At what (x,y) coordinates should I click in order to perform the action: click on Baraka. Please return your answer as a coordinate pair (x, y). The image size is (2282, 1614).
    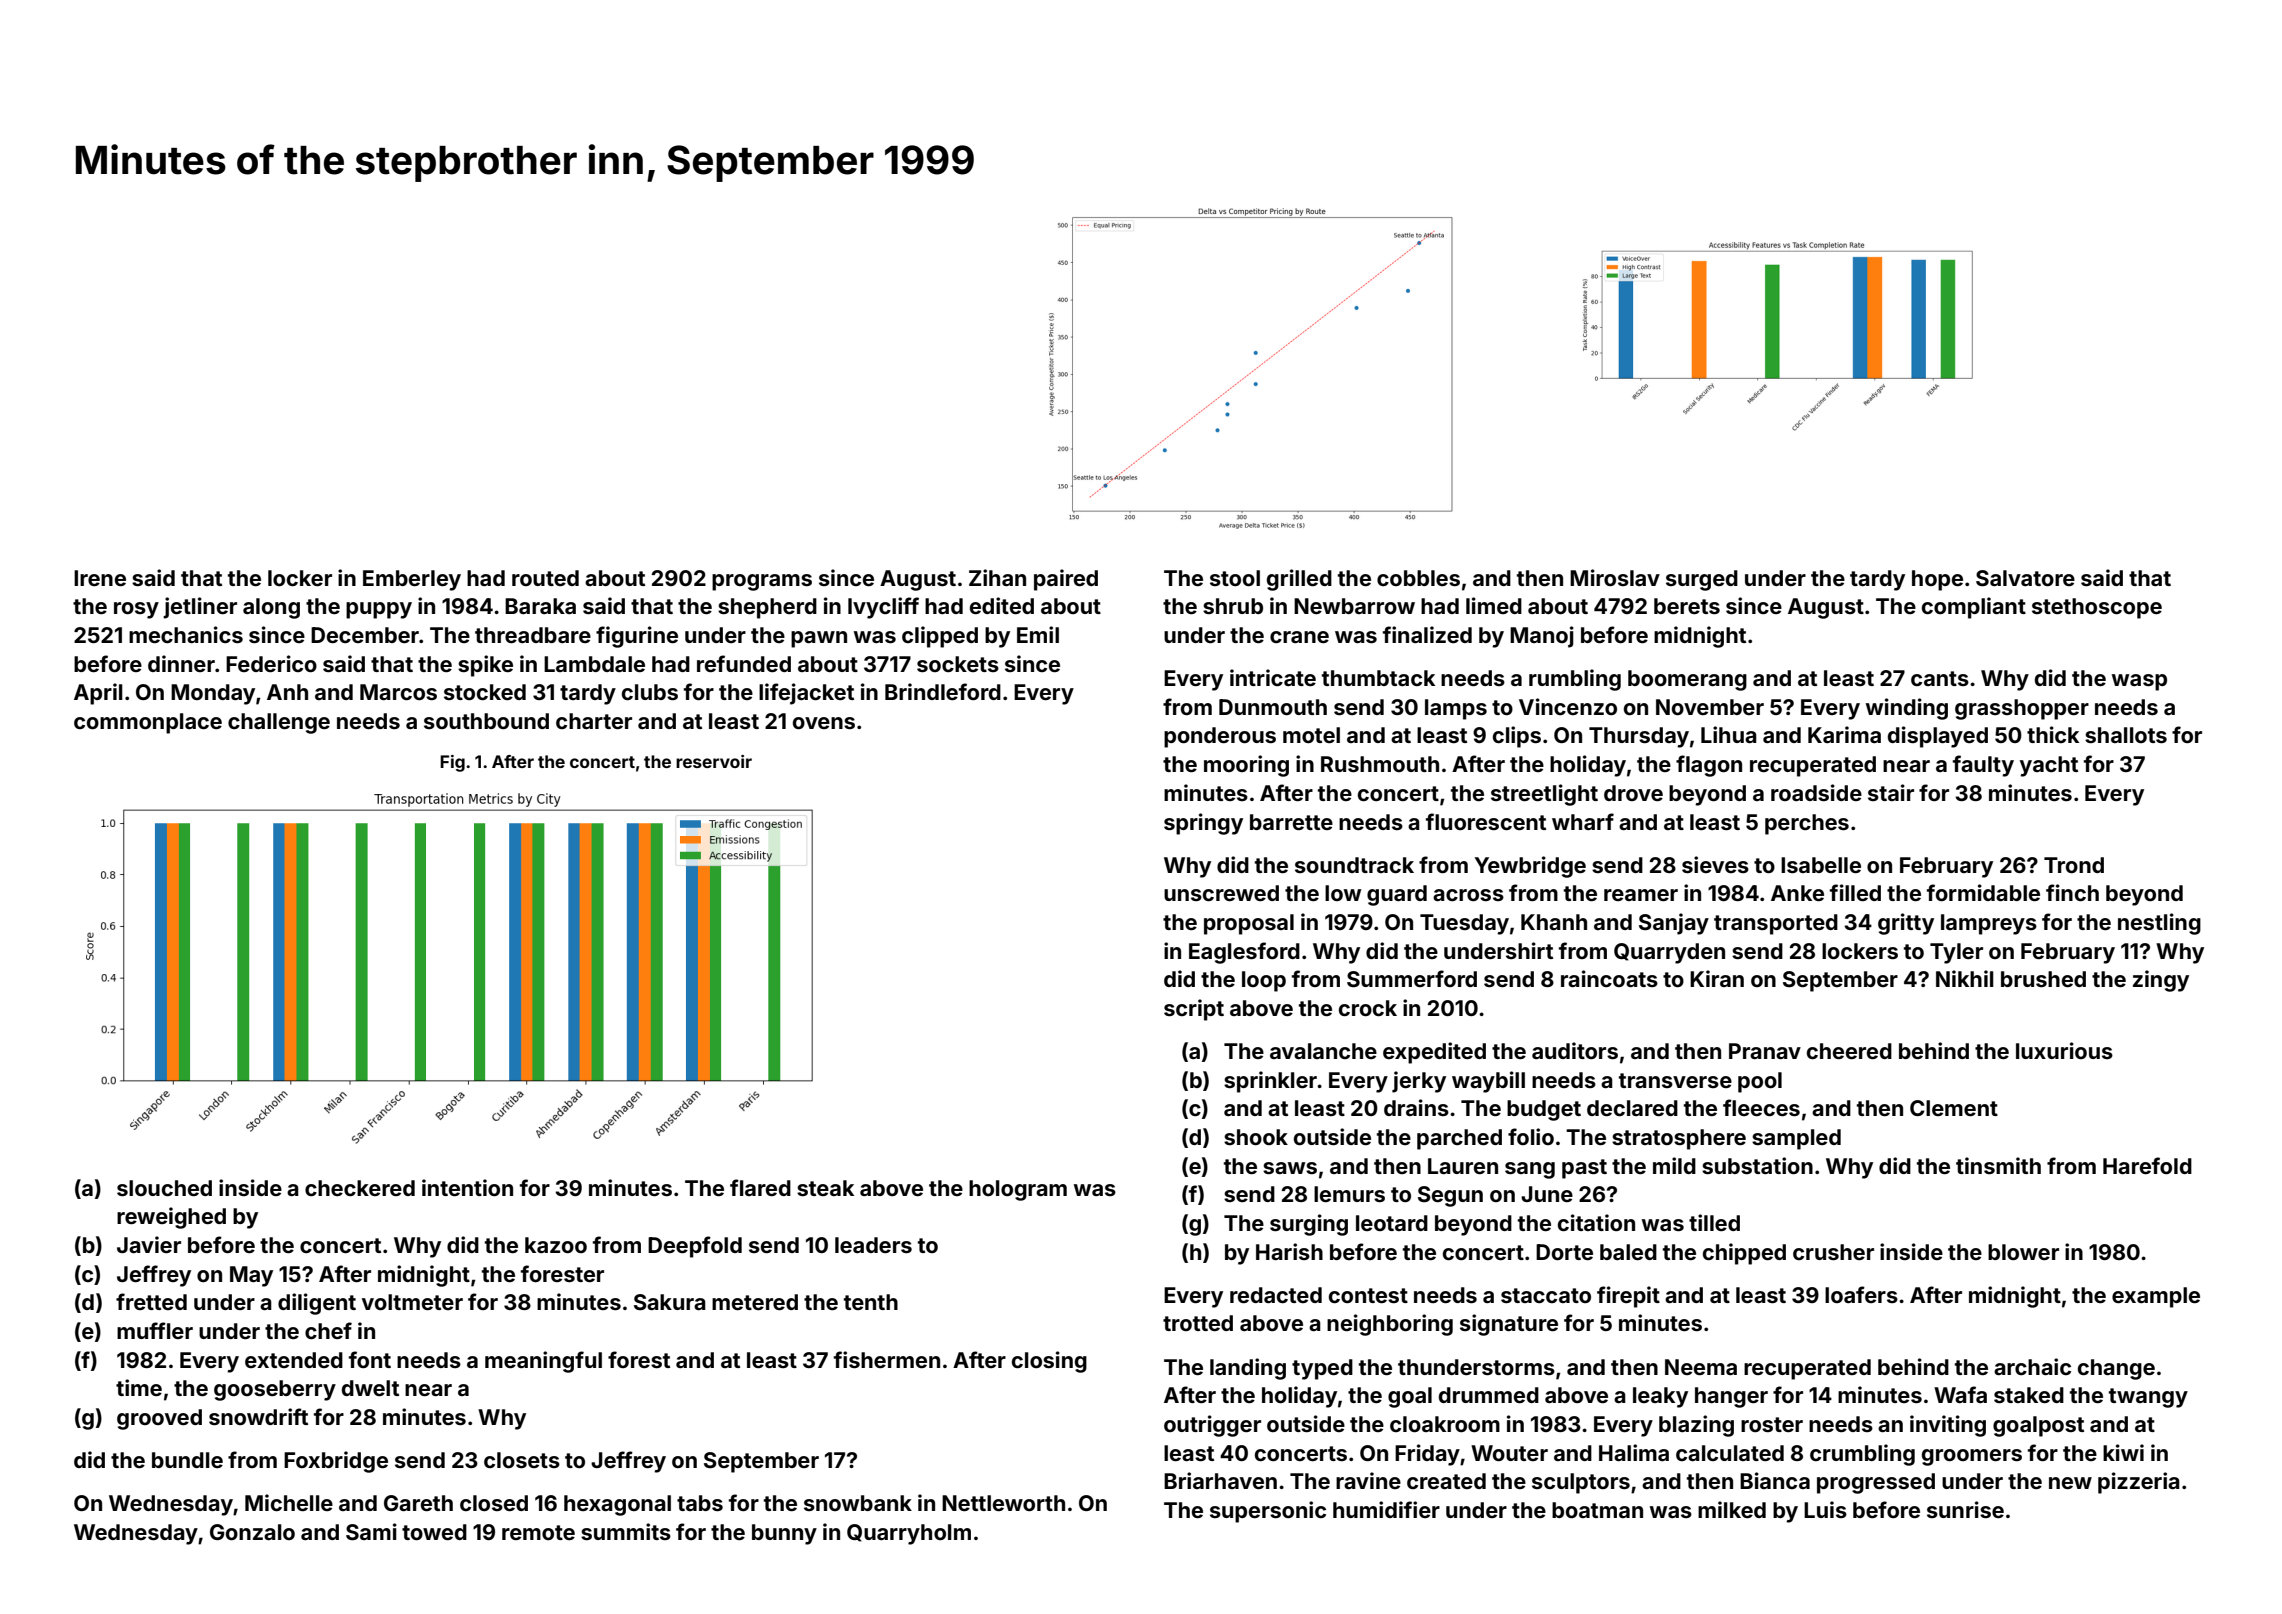
    Looking at the image, I should click on (540, 606).
